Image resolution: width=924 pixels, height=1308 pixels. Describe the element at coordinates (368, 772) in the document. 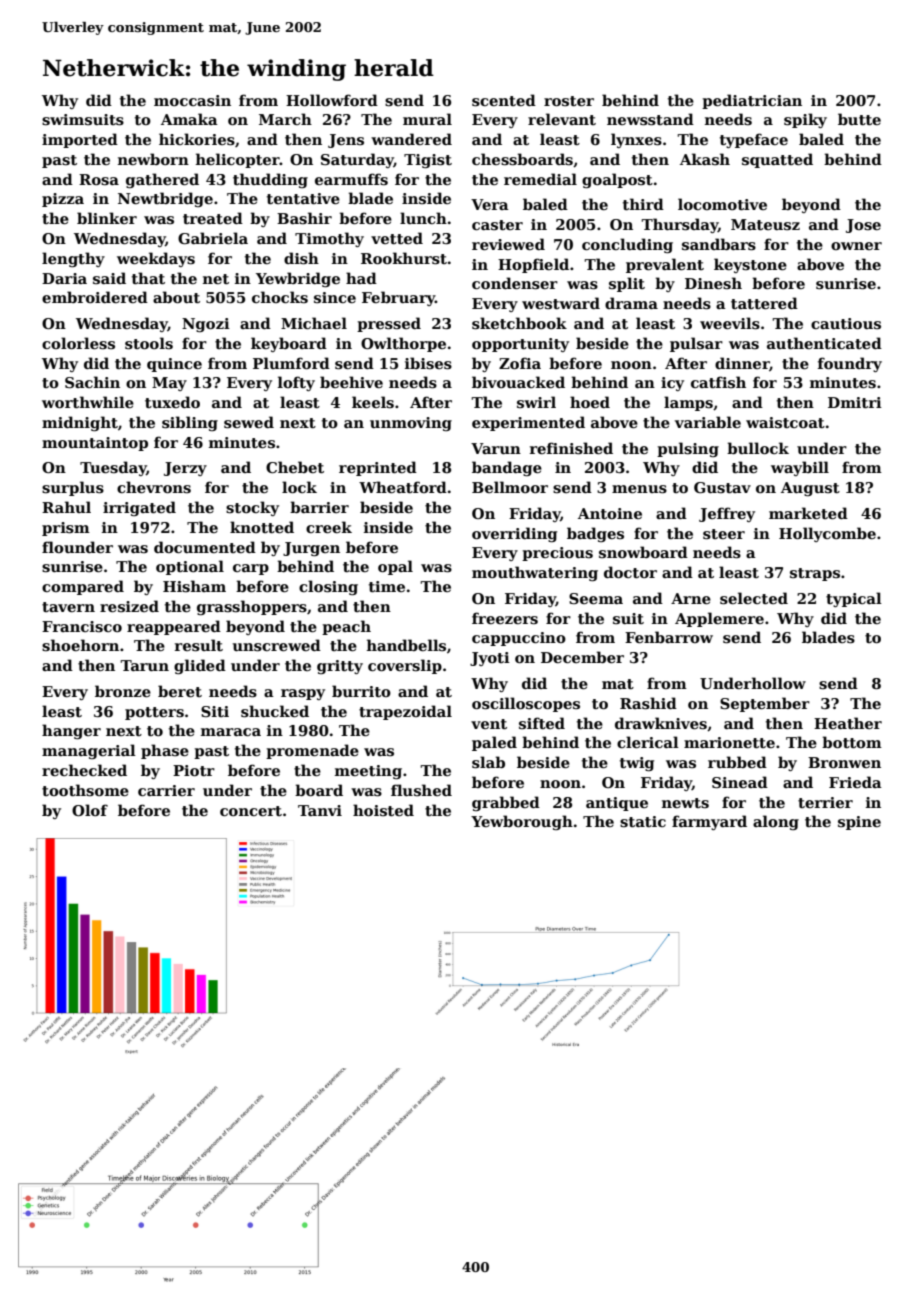

I see `meeting` at that location.
